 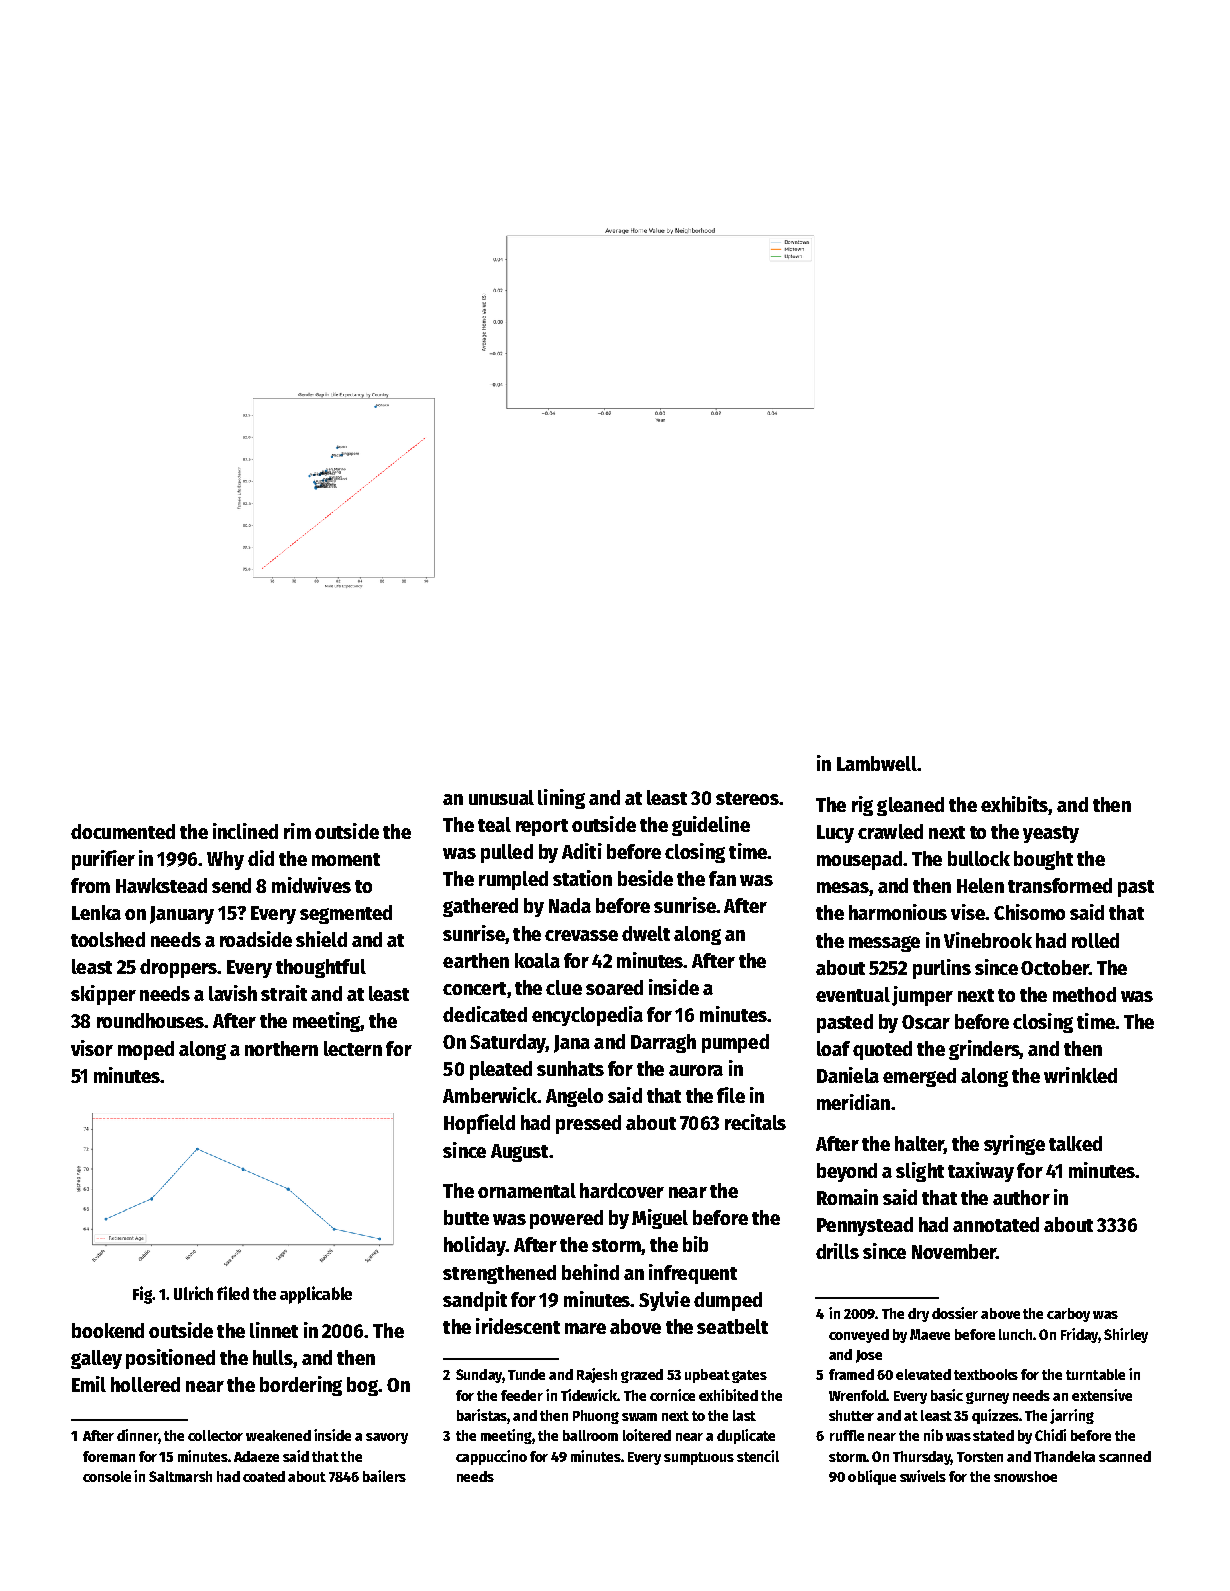 I want to click on pumped, so click(x=735, y=1043).
